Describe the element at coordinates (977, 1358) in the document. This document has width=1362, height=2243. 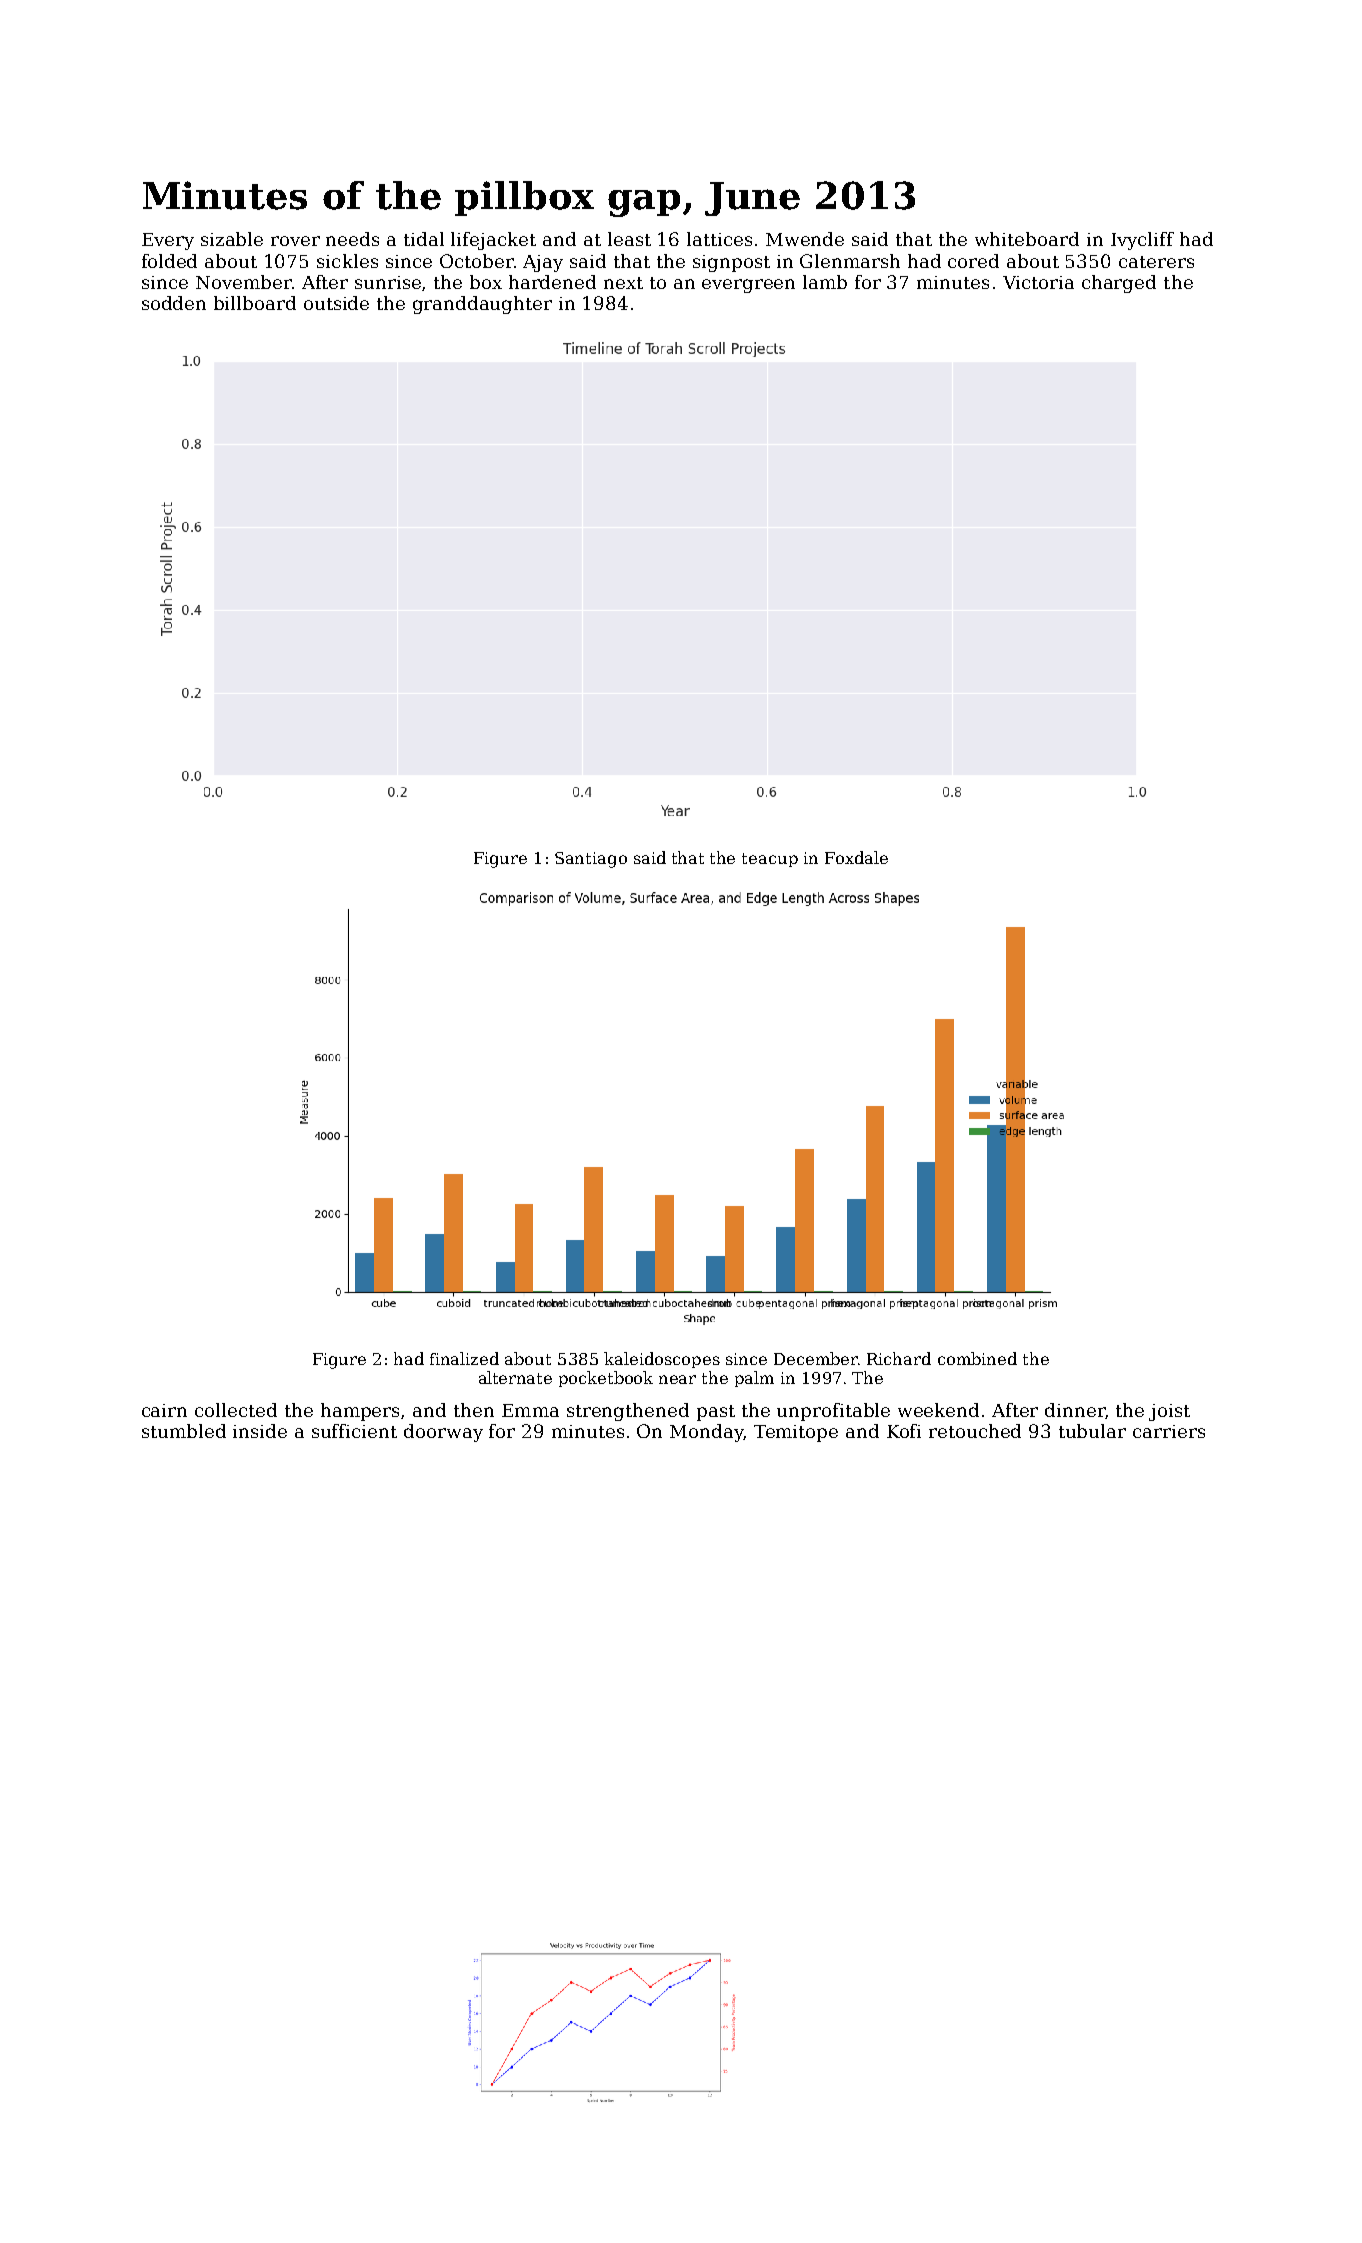
I see `combined` at that location.
